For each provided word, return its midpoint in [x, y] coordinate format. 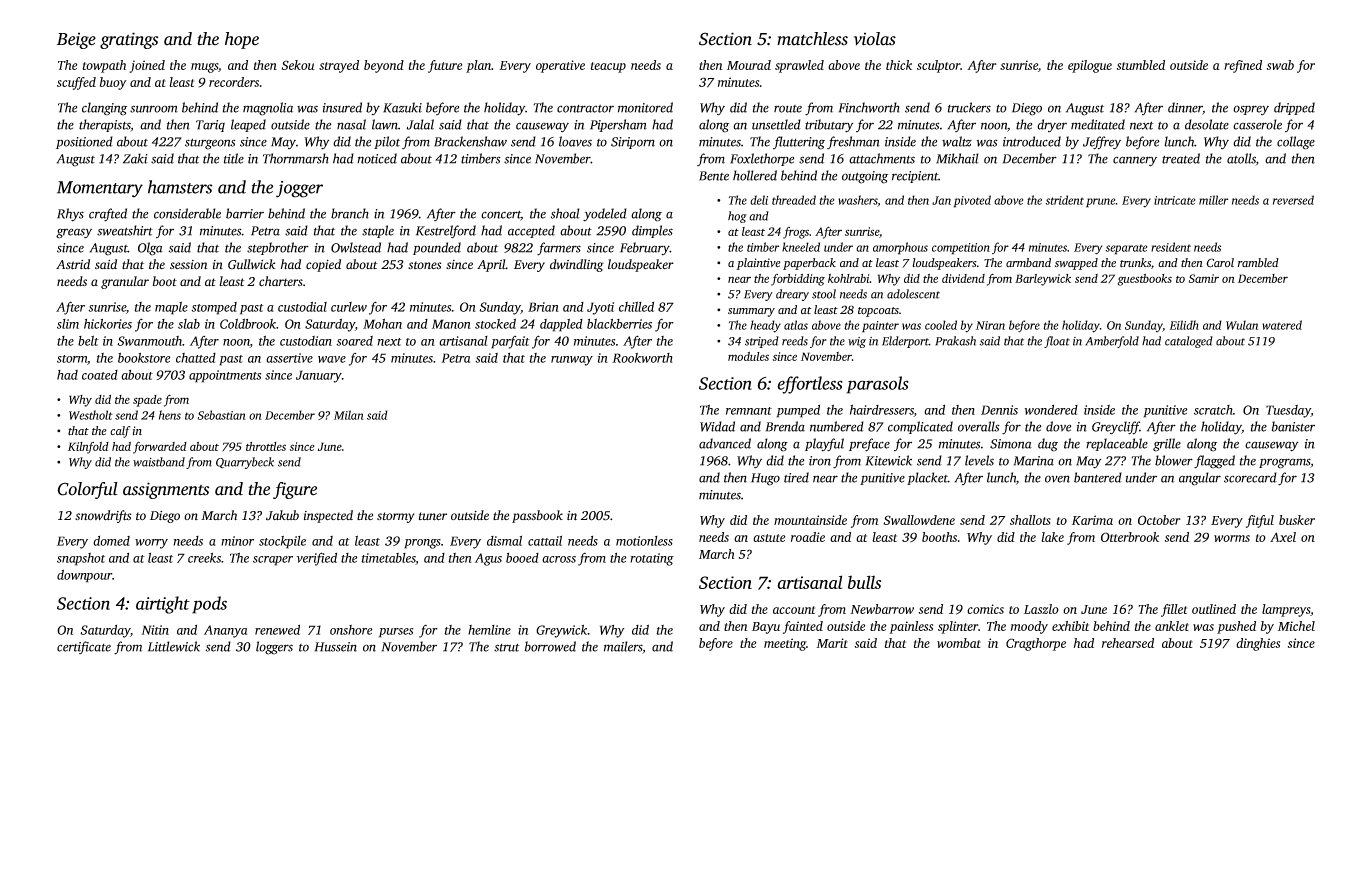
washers [858, 201]
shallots [1030, 520]
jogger [299, 189]
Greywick [562, 631]
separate [1126, 249]
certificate [84, 647]
